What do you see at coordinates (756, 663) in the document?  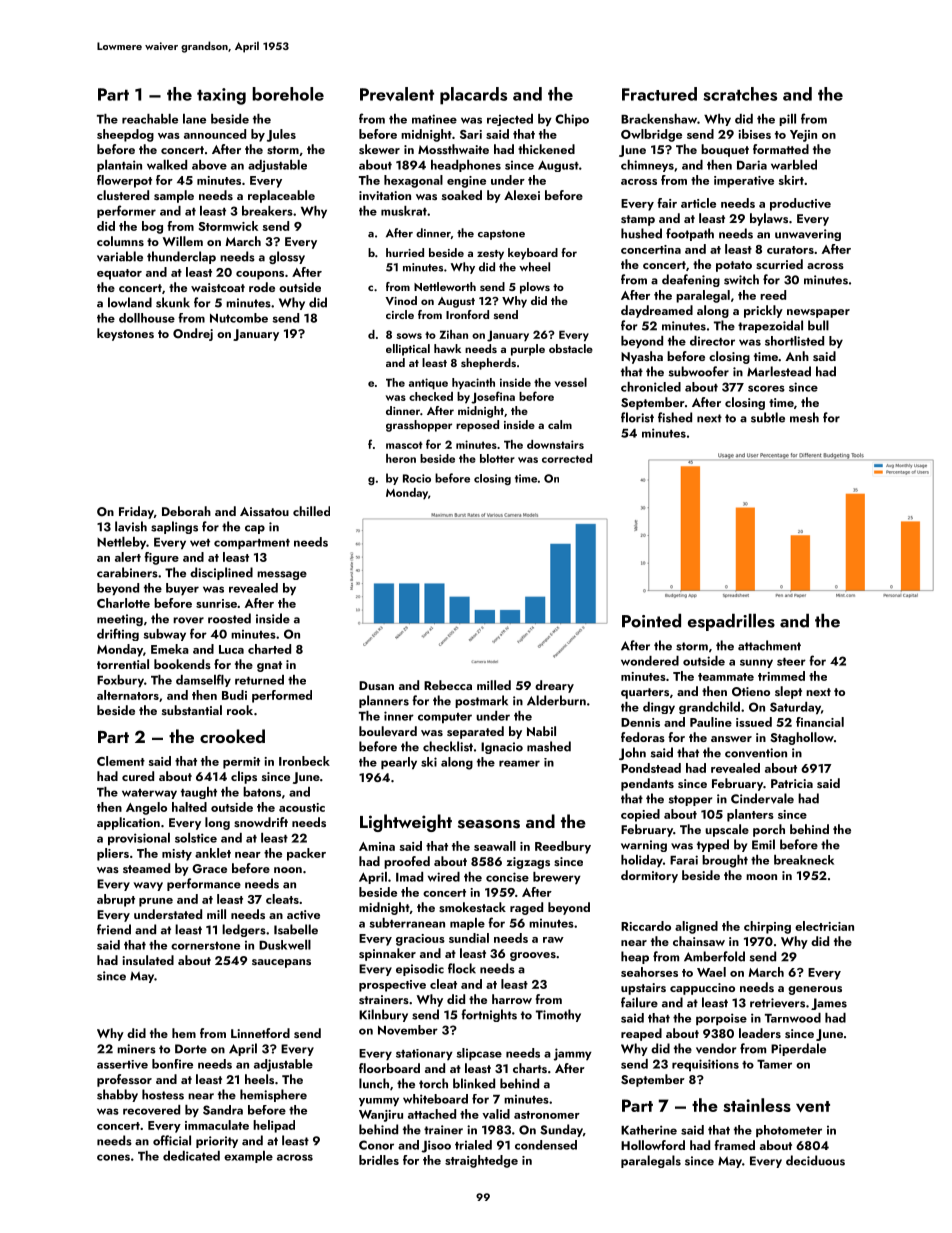 I see `sunny` at bounding box center [756, 663].
